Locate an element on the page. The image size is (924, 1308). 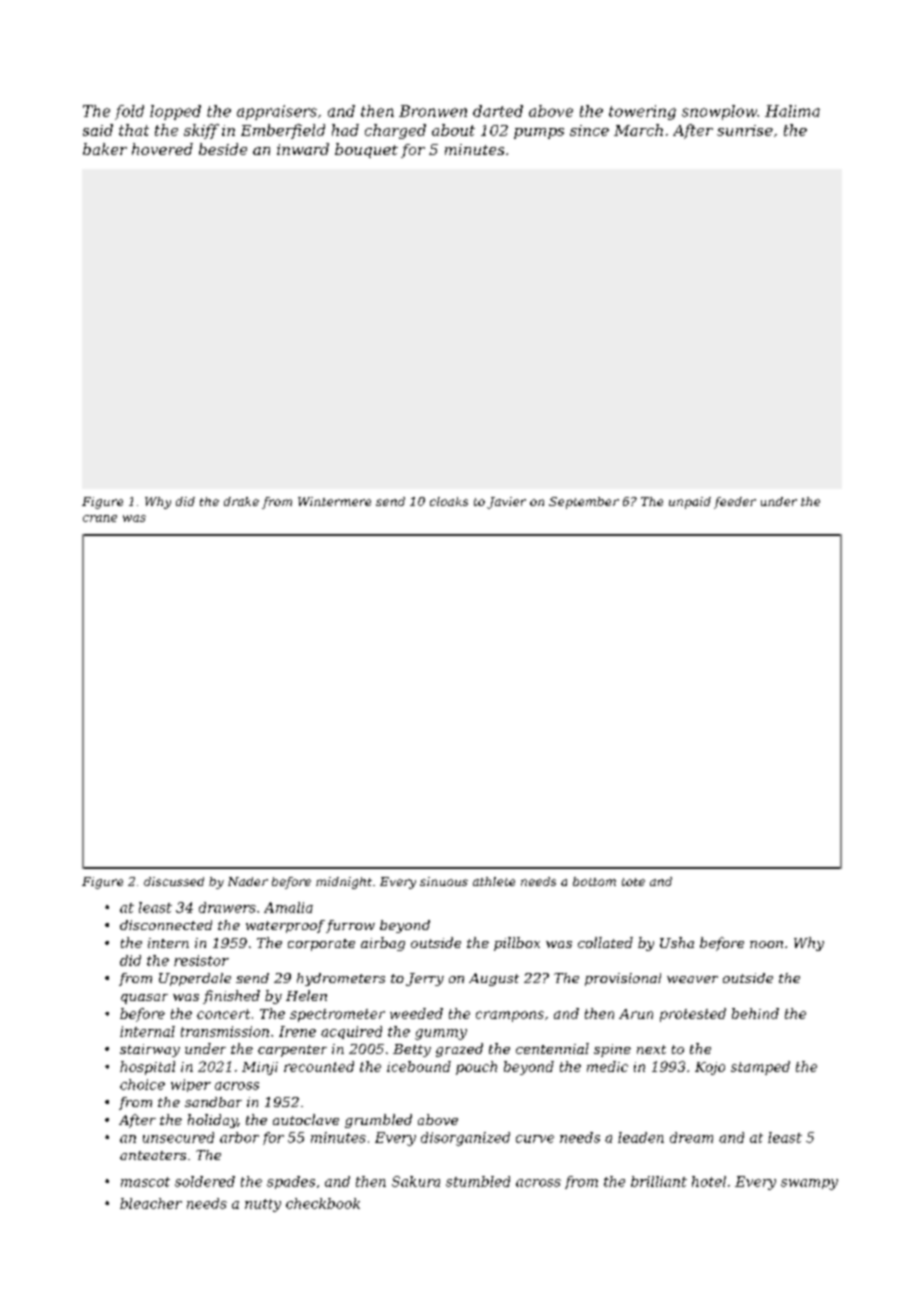
appraisers is located at coordinates (277, 112).
